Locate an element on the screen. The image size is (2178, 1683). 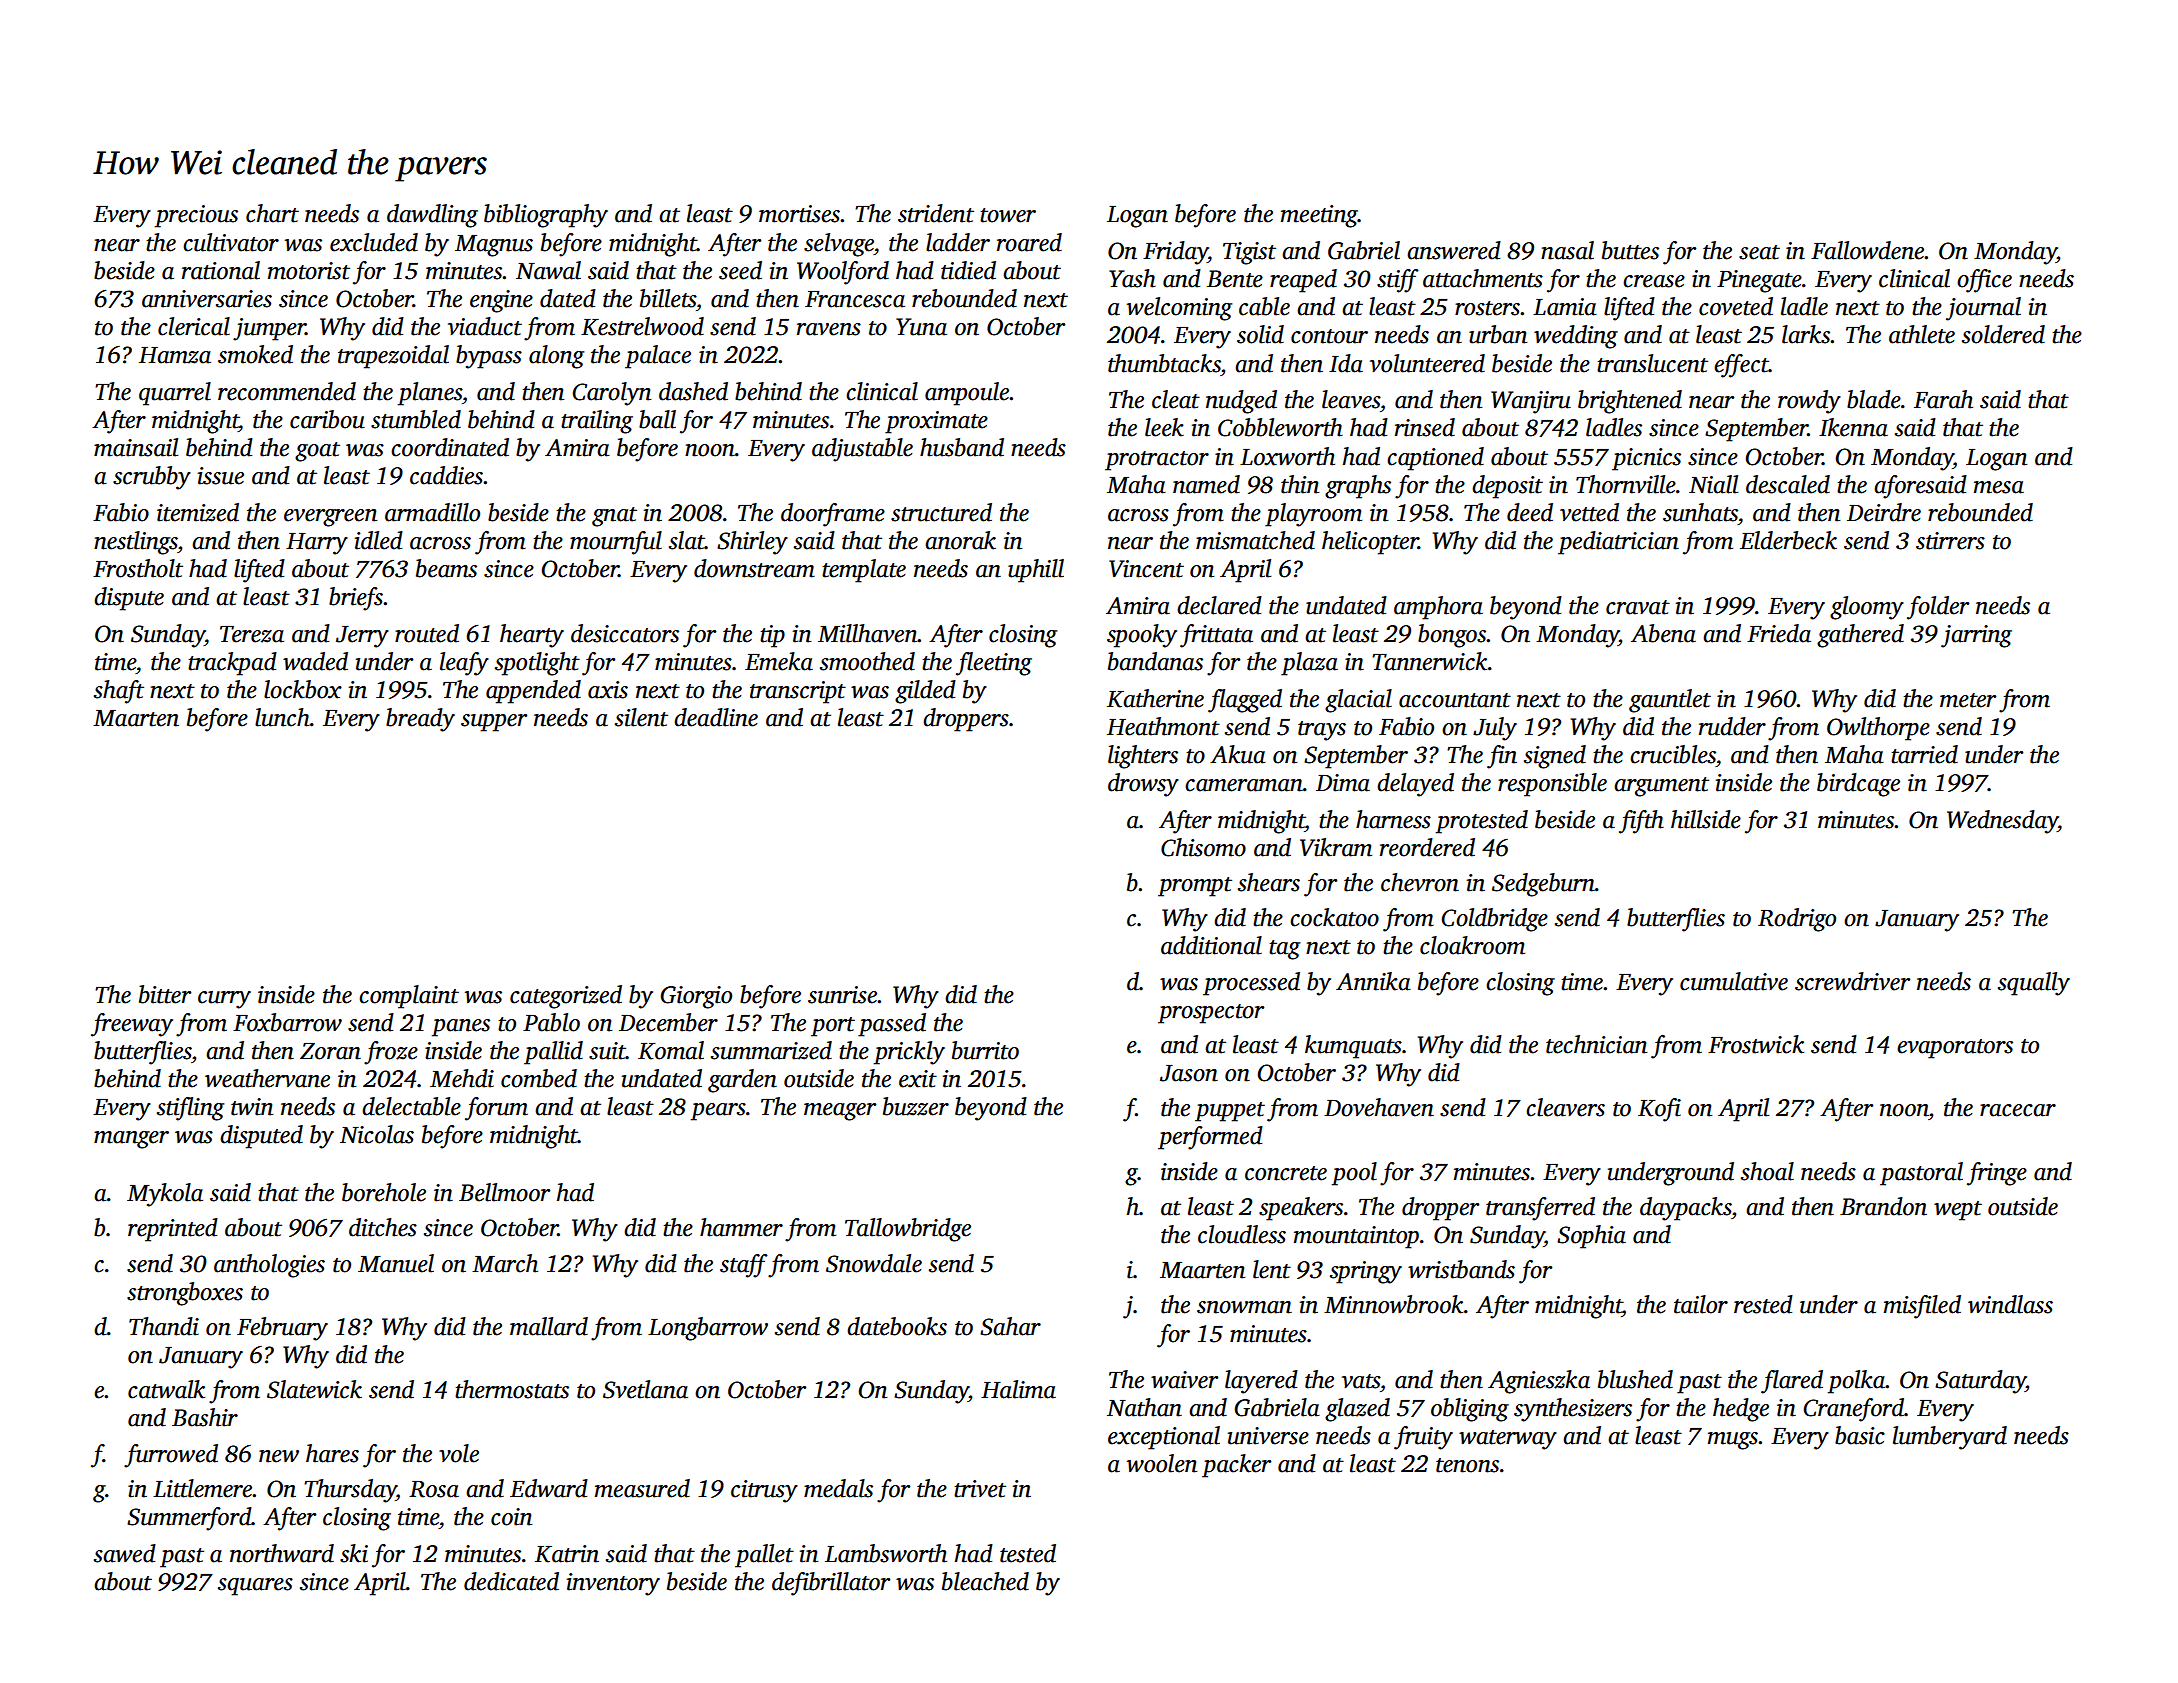
nasal is located at coordinates (1567, 250).
